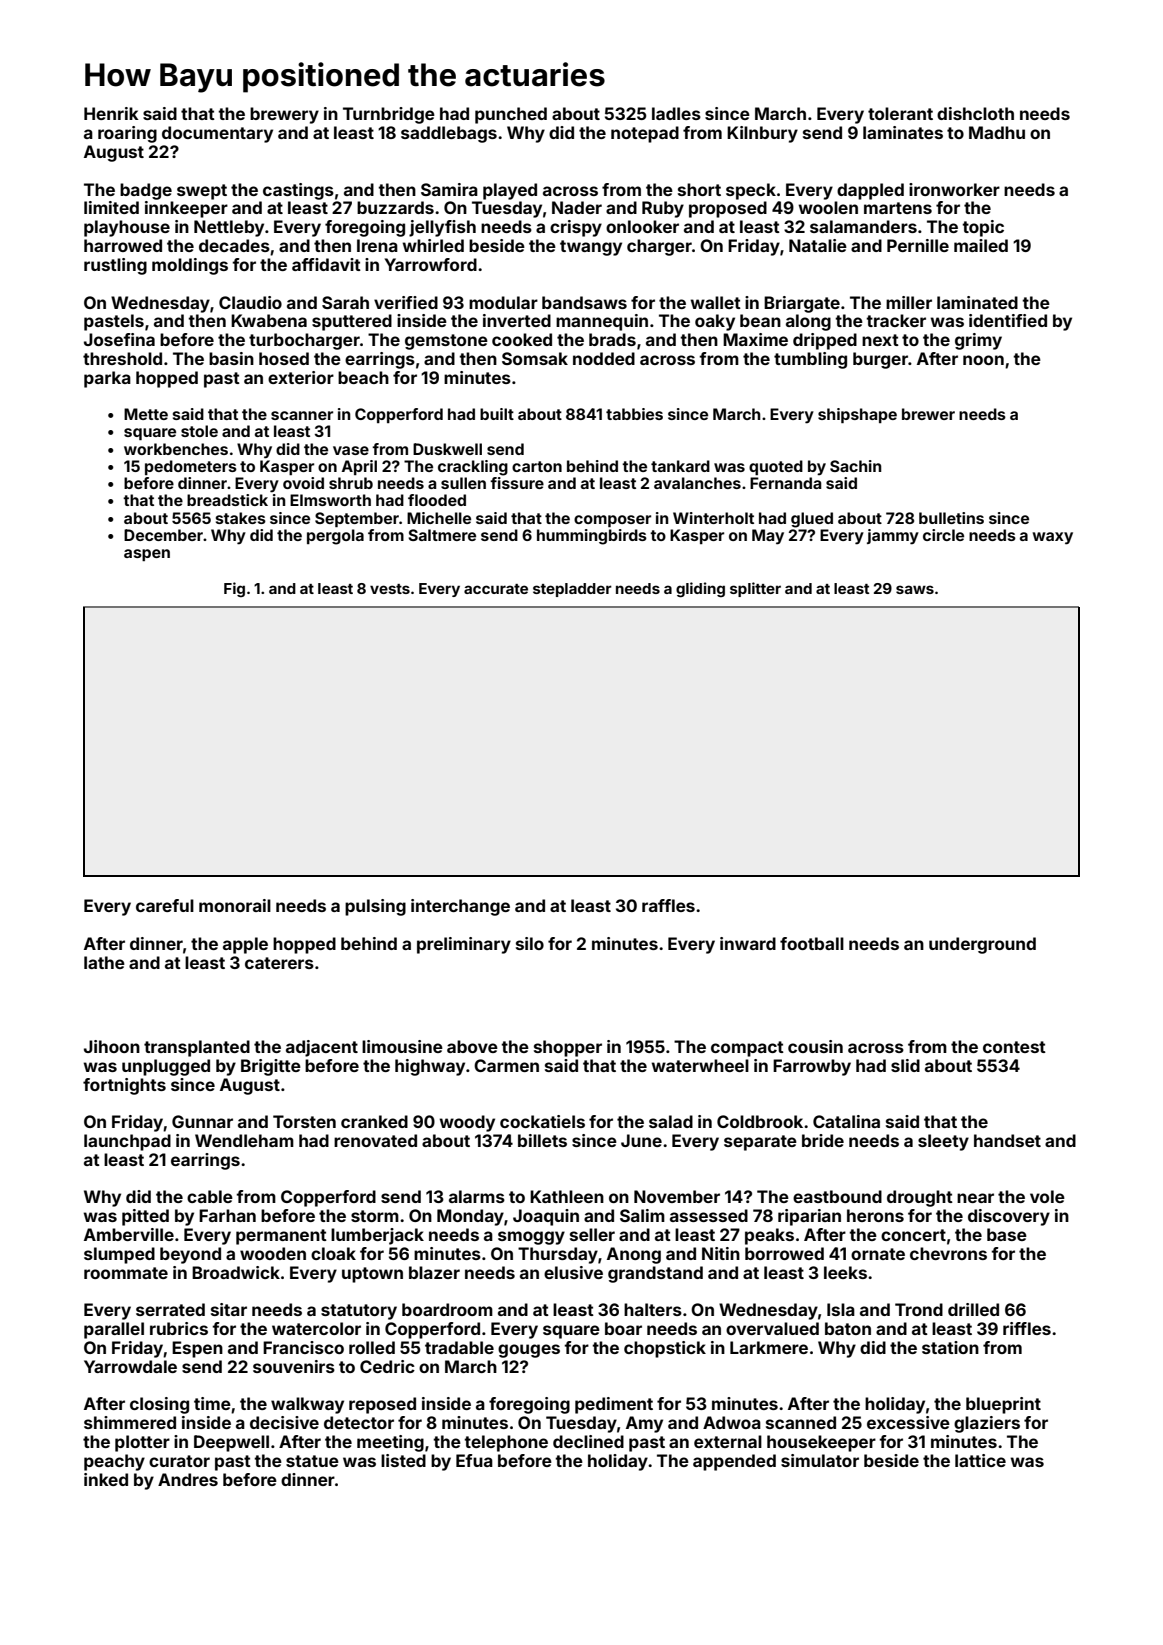 The image size is (1163, 1645). I want to click on elusive, so click(573, 1272).
